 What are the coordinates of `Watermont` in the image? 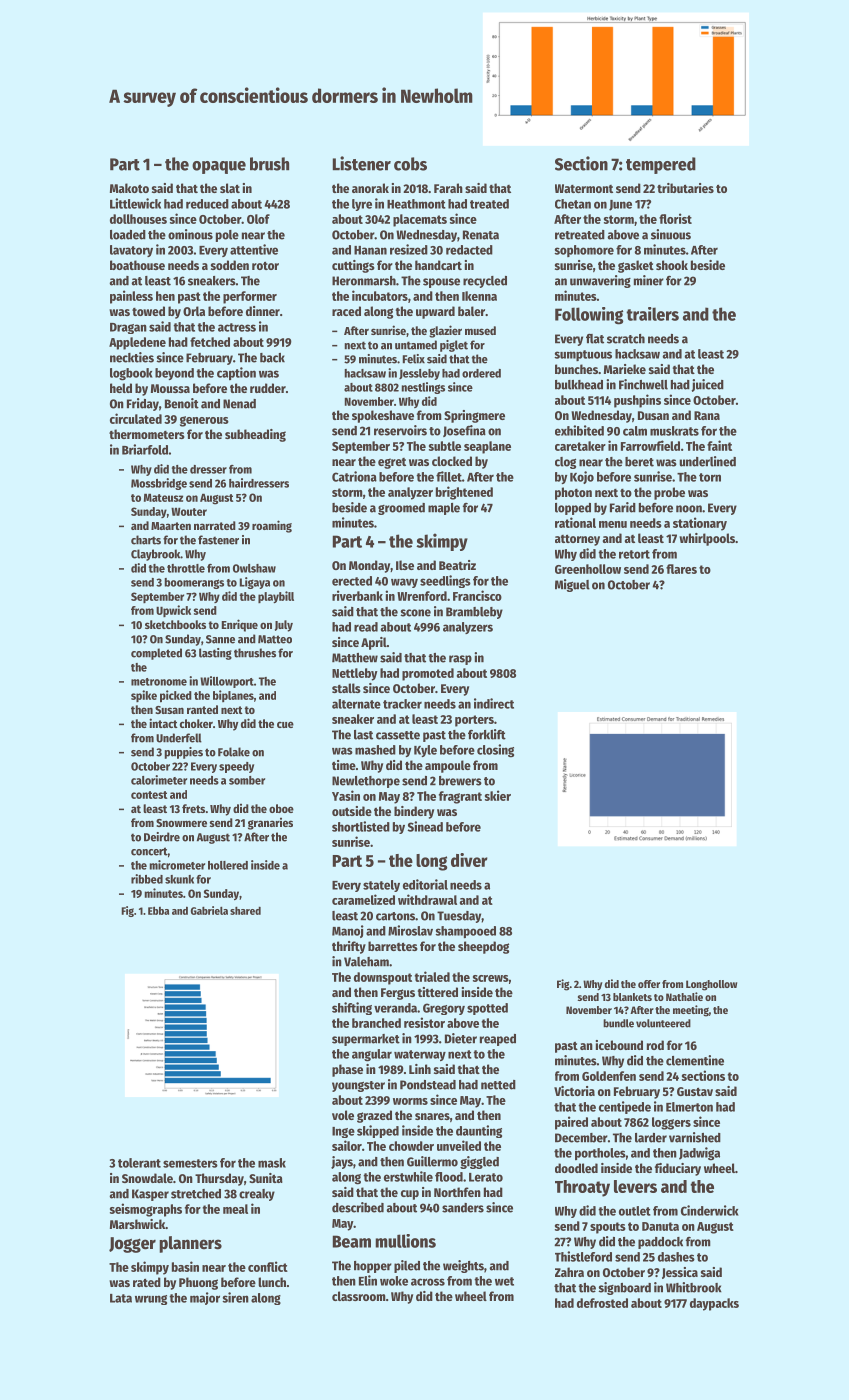 It's located at (584, 188).
